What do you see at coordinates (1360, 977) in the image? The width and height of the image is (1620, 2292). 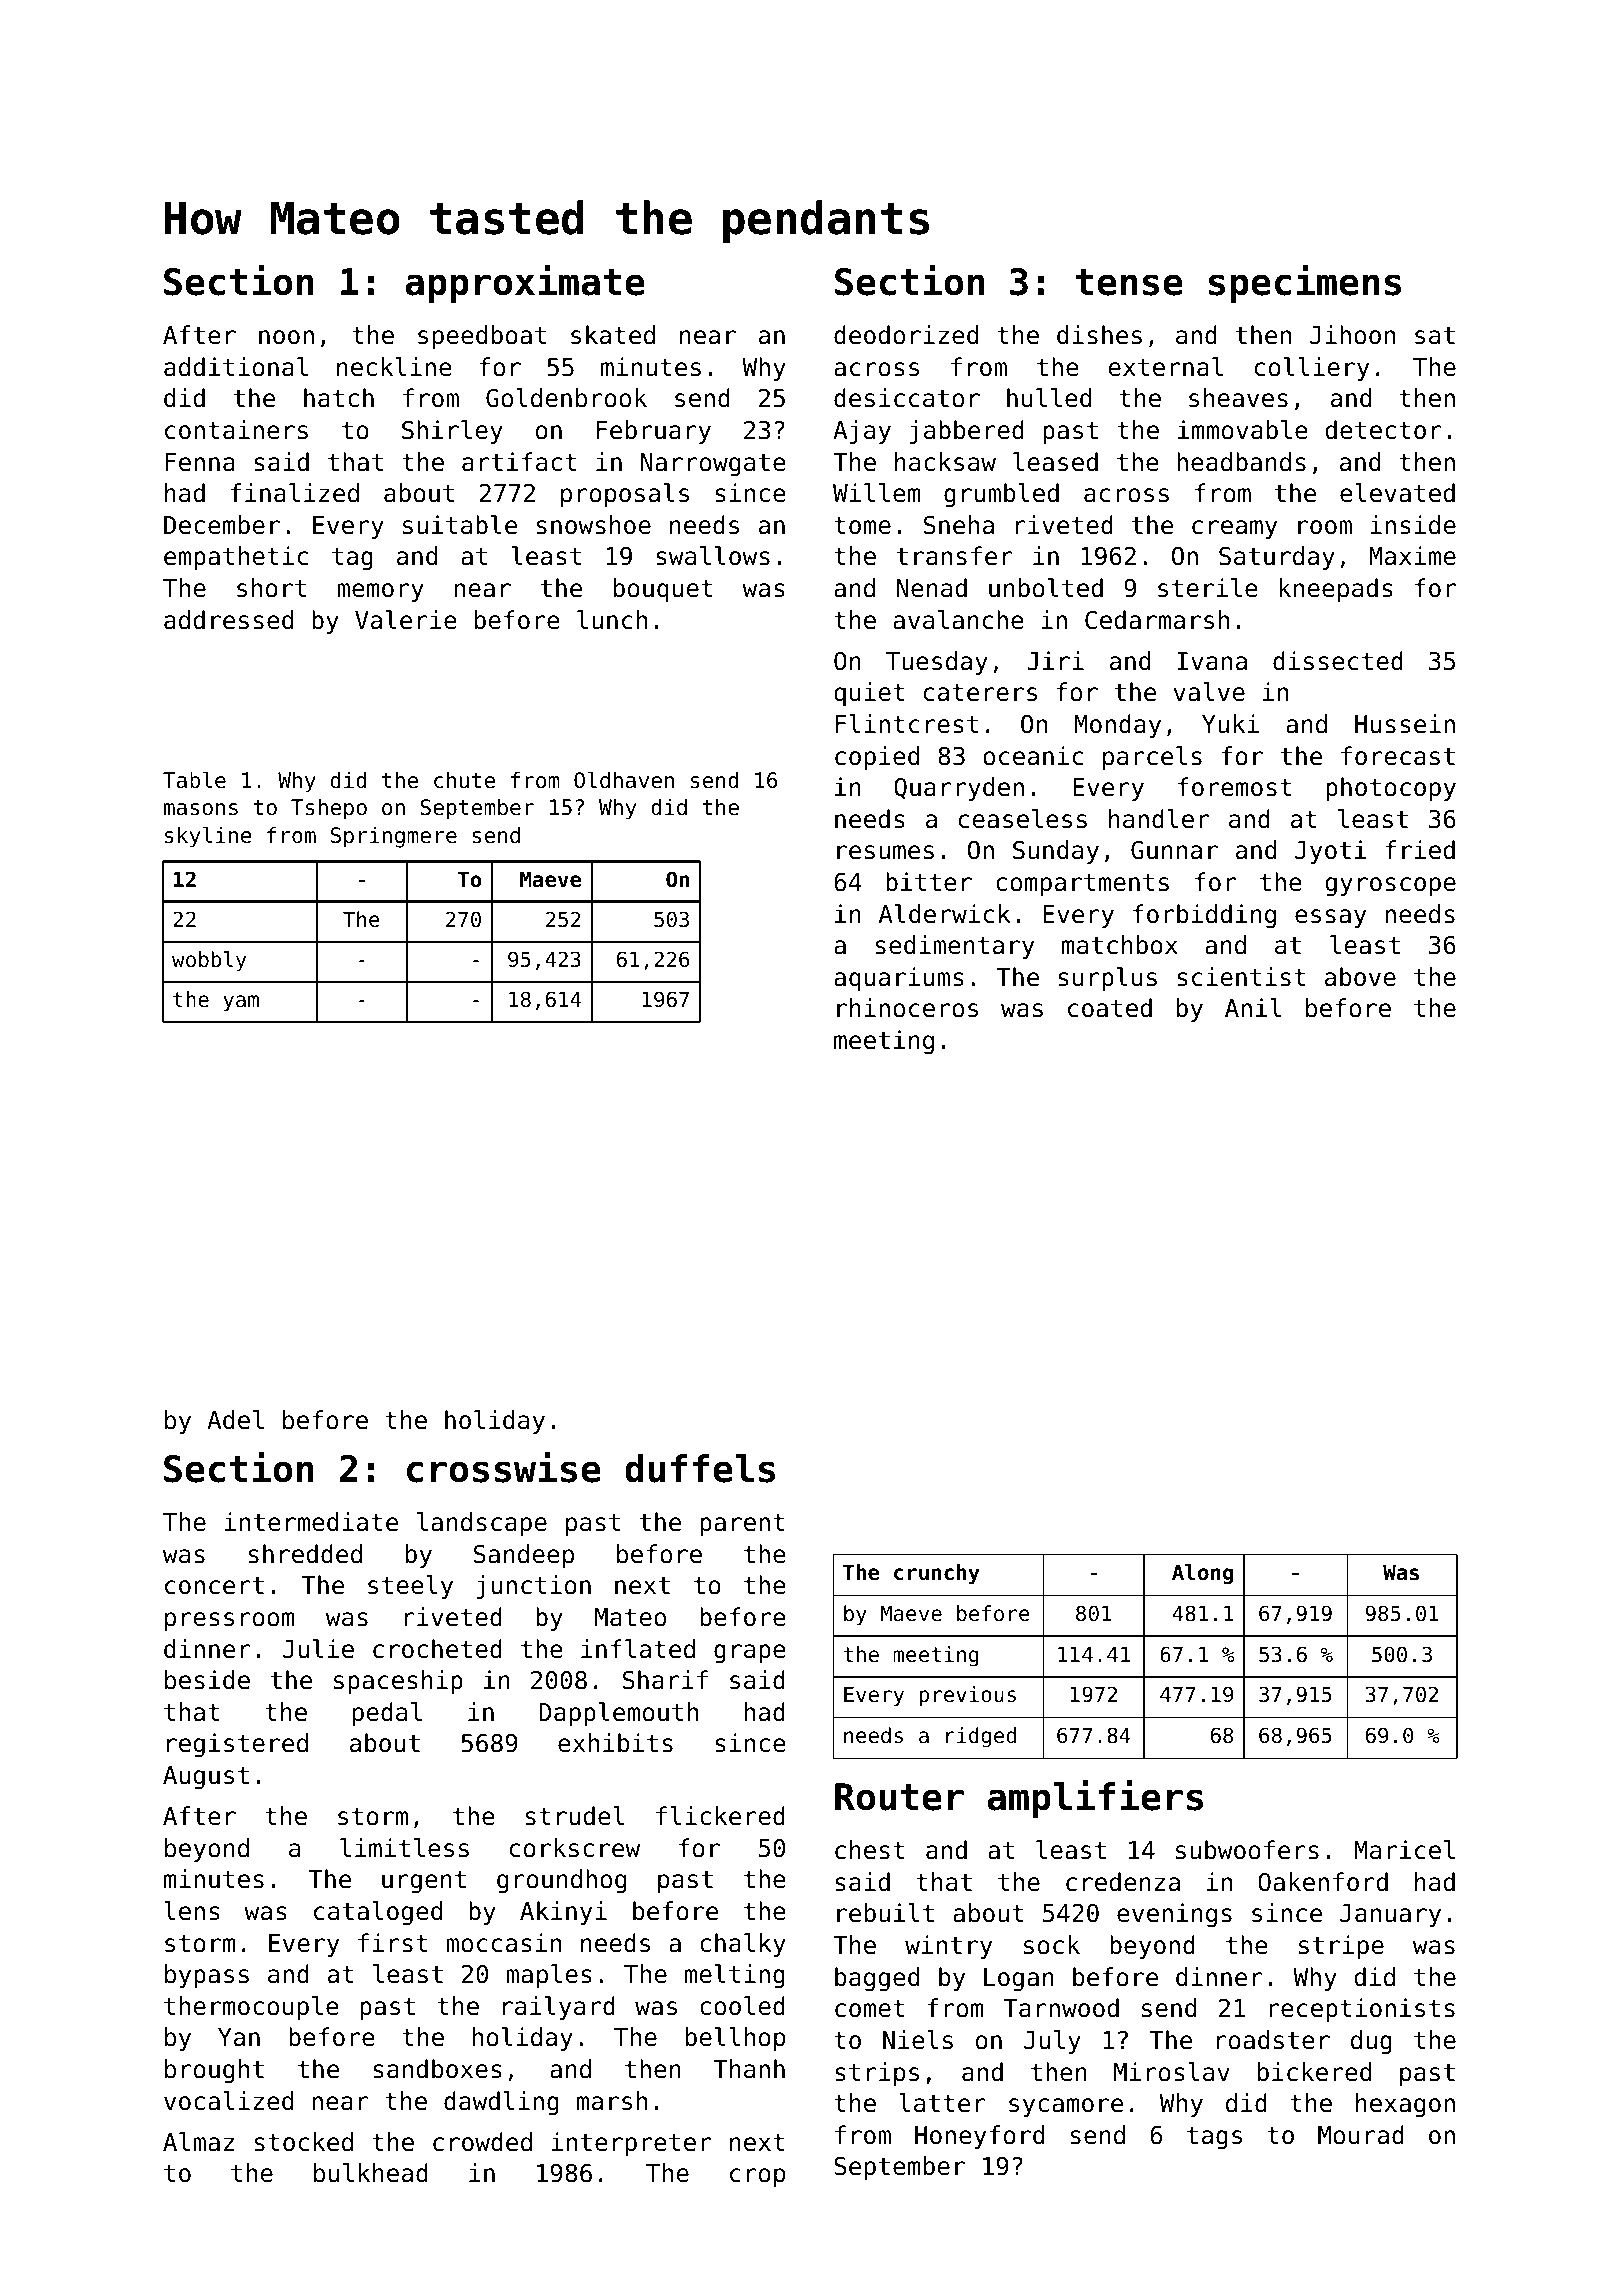 I see `above` at bounding box center [1360, 977].
